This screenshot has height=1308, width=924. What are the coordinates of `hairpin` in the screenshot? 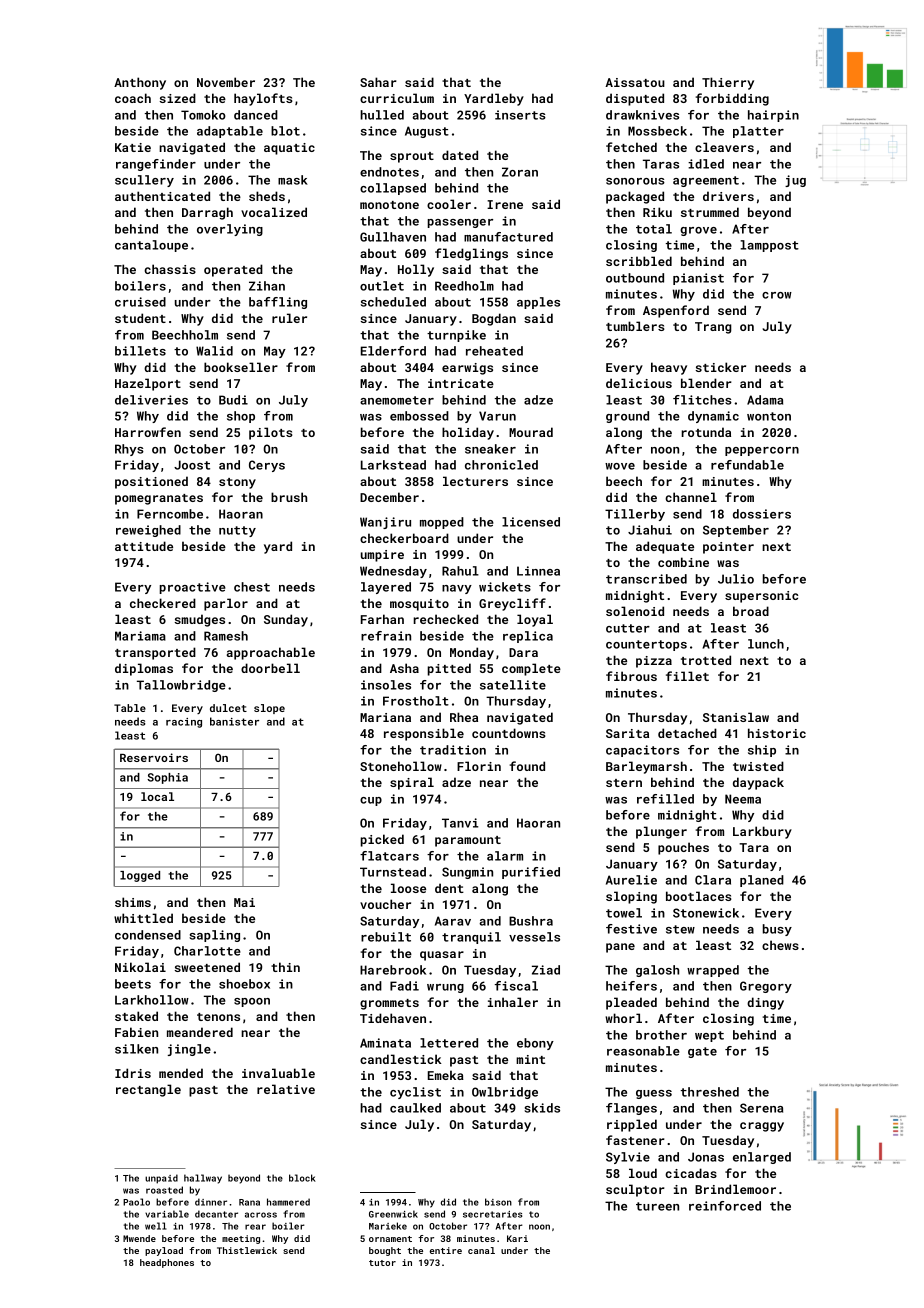 It's located at (773, 116).
